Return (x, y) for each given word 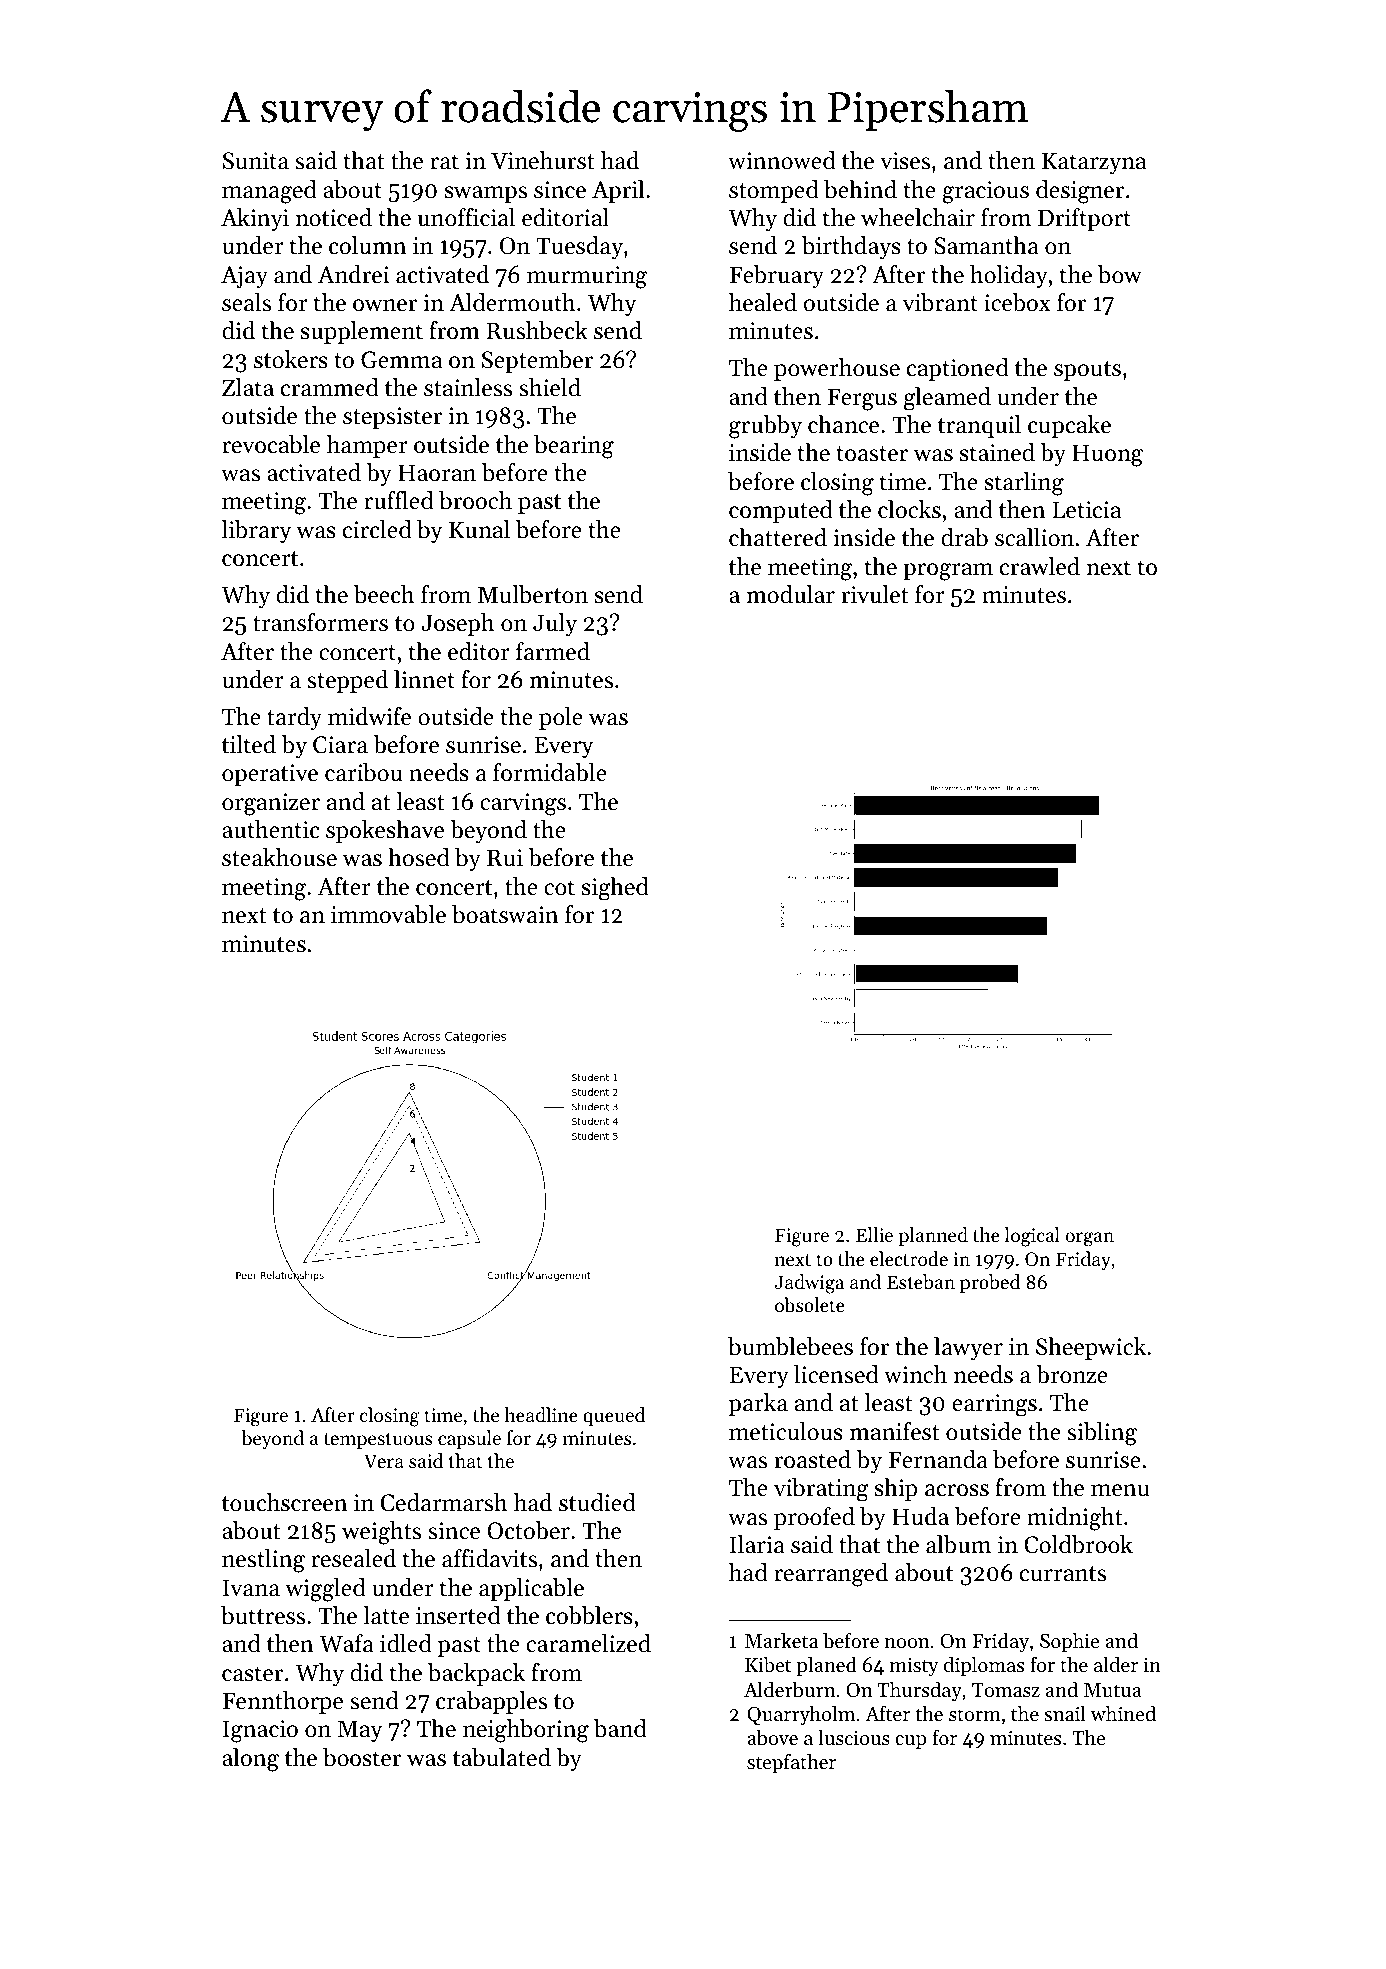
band (620, 1728)
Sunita (256, 161)
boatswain (505, 914)
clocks (909, 509)
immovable (388, 914)
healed (763, 302)
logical (1032, 1237)
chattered (778, 537)
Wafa (346, 1643)
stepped (347, 681)
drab (964, 537)
